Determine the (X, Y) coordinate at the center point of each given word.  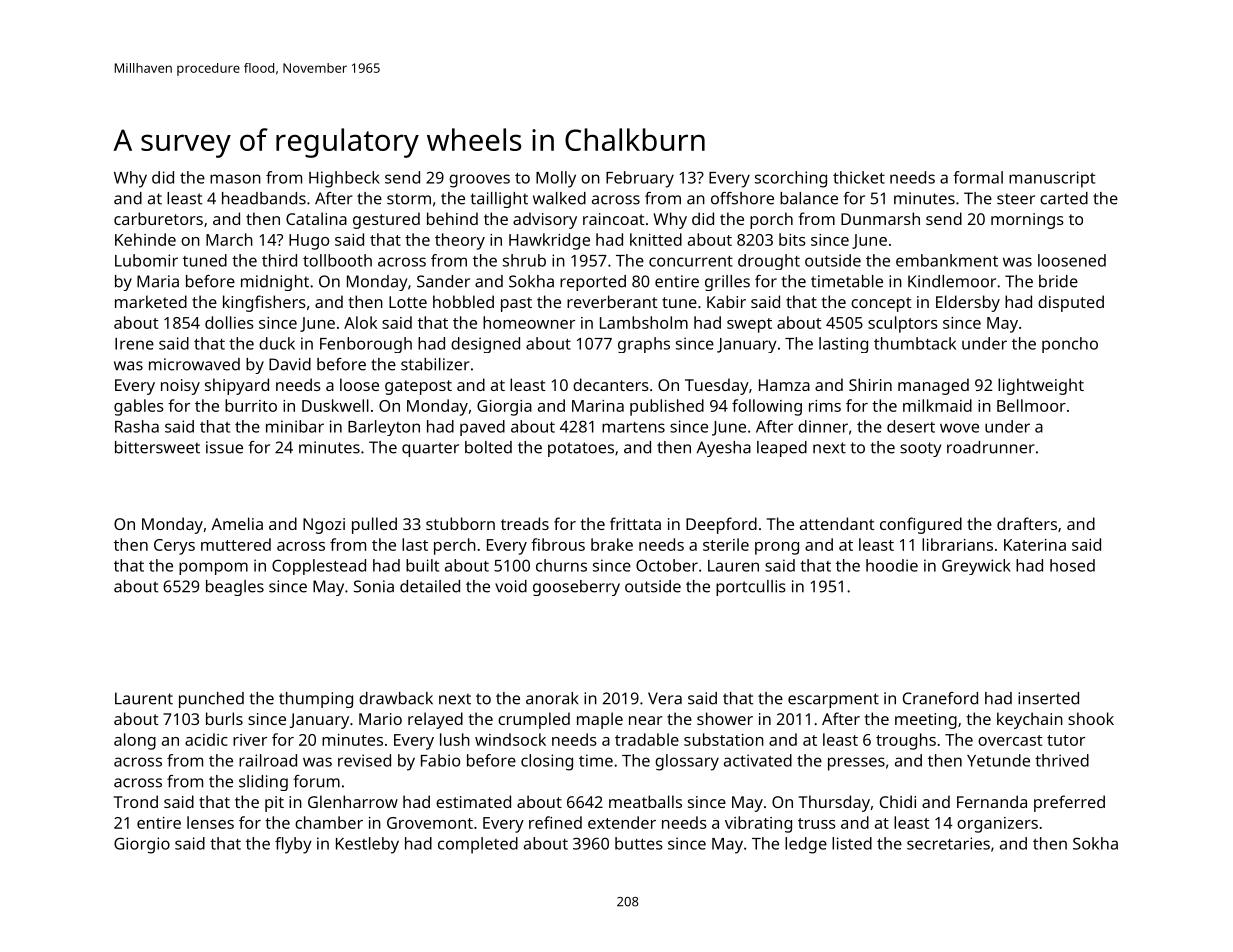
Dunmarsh (880, 218)
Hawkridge (549, 241)
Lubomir (146, 260)
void (511, 586)
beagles (235, 588)
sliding (263, 783)
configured (921, 525)
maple (600, 720)
